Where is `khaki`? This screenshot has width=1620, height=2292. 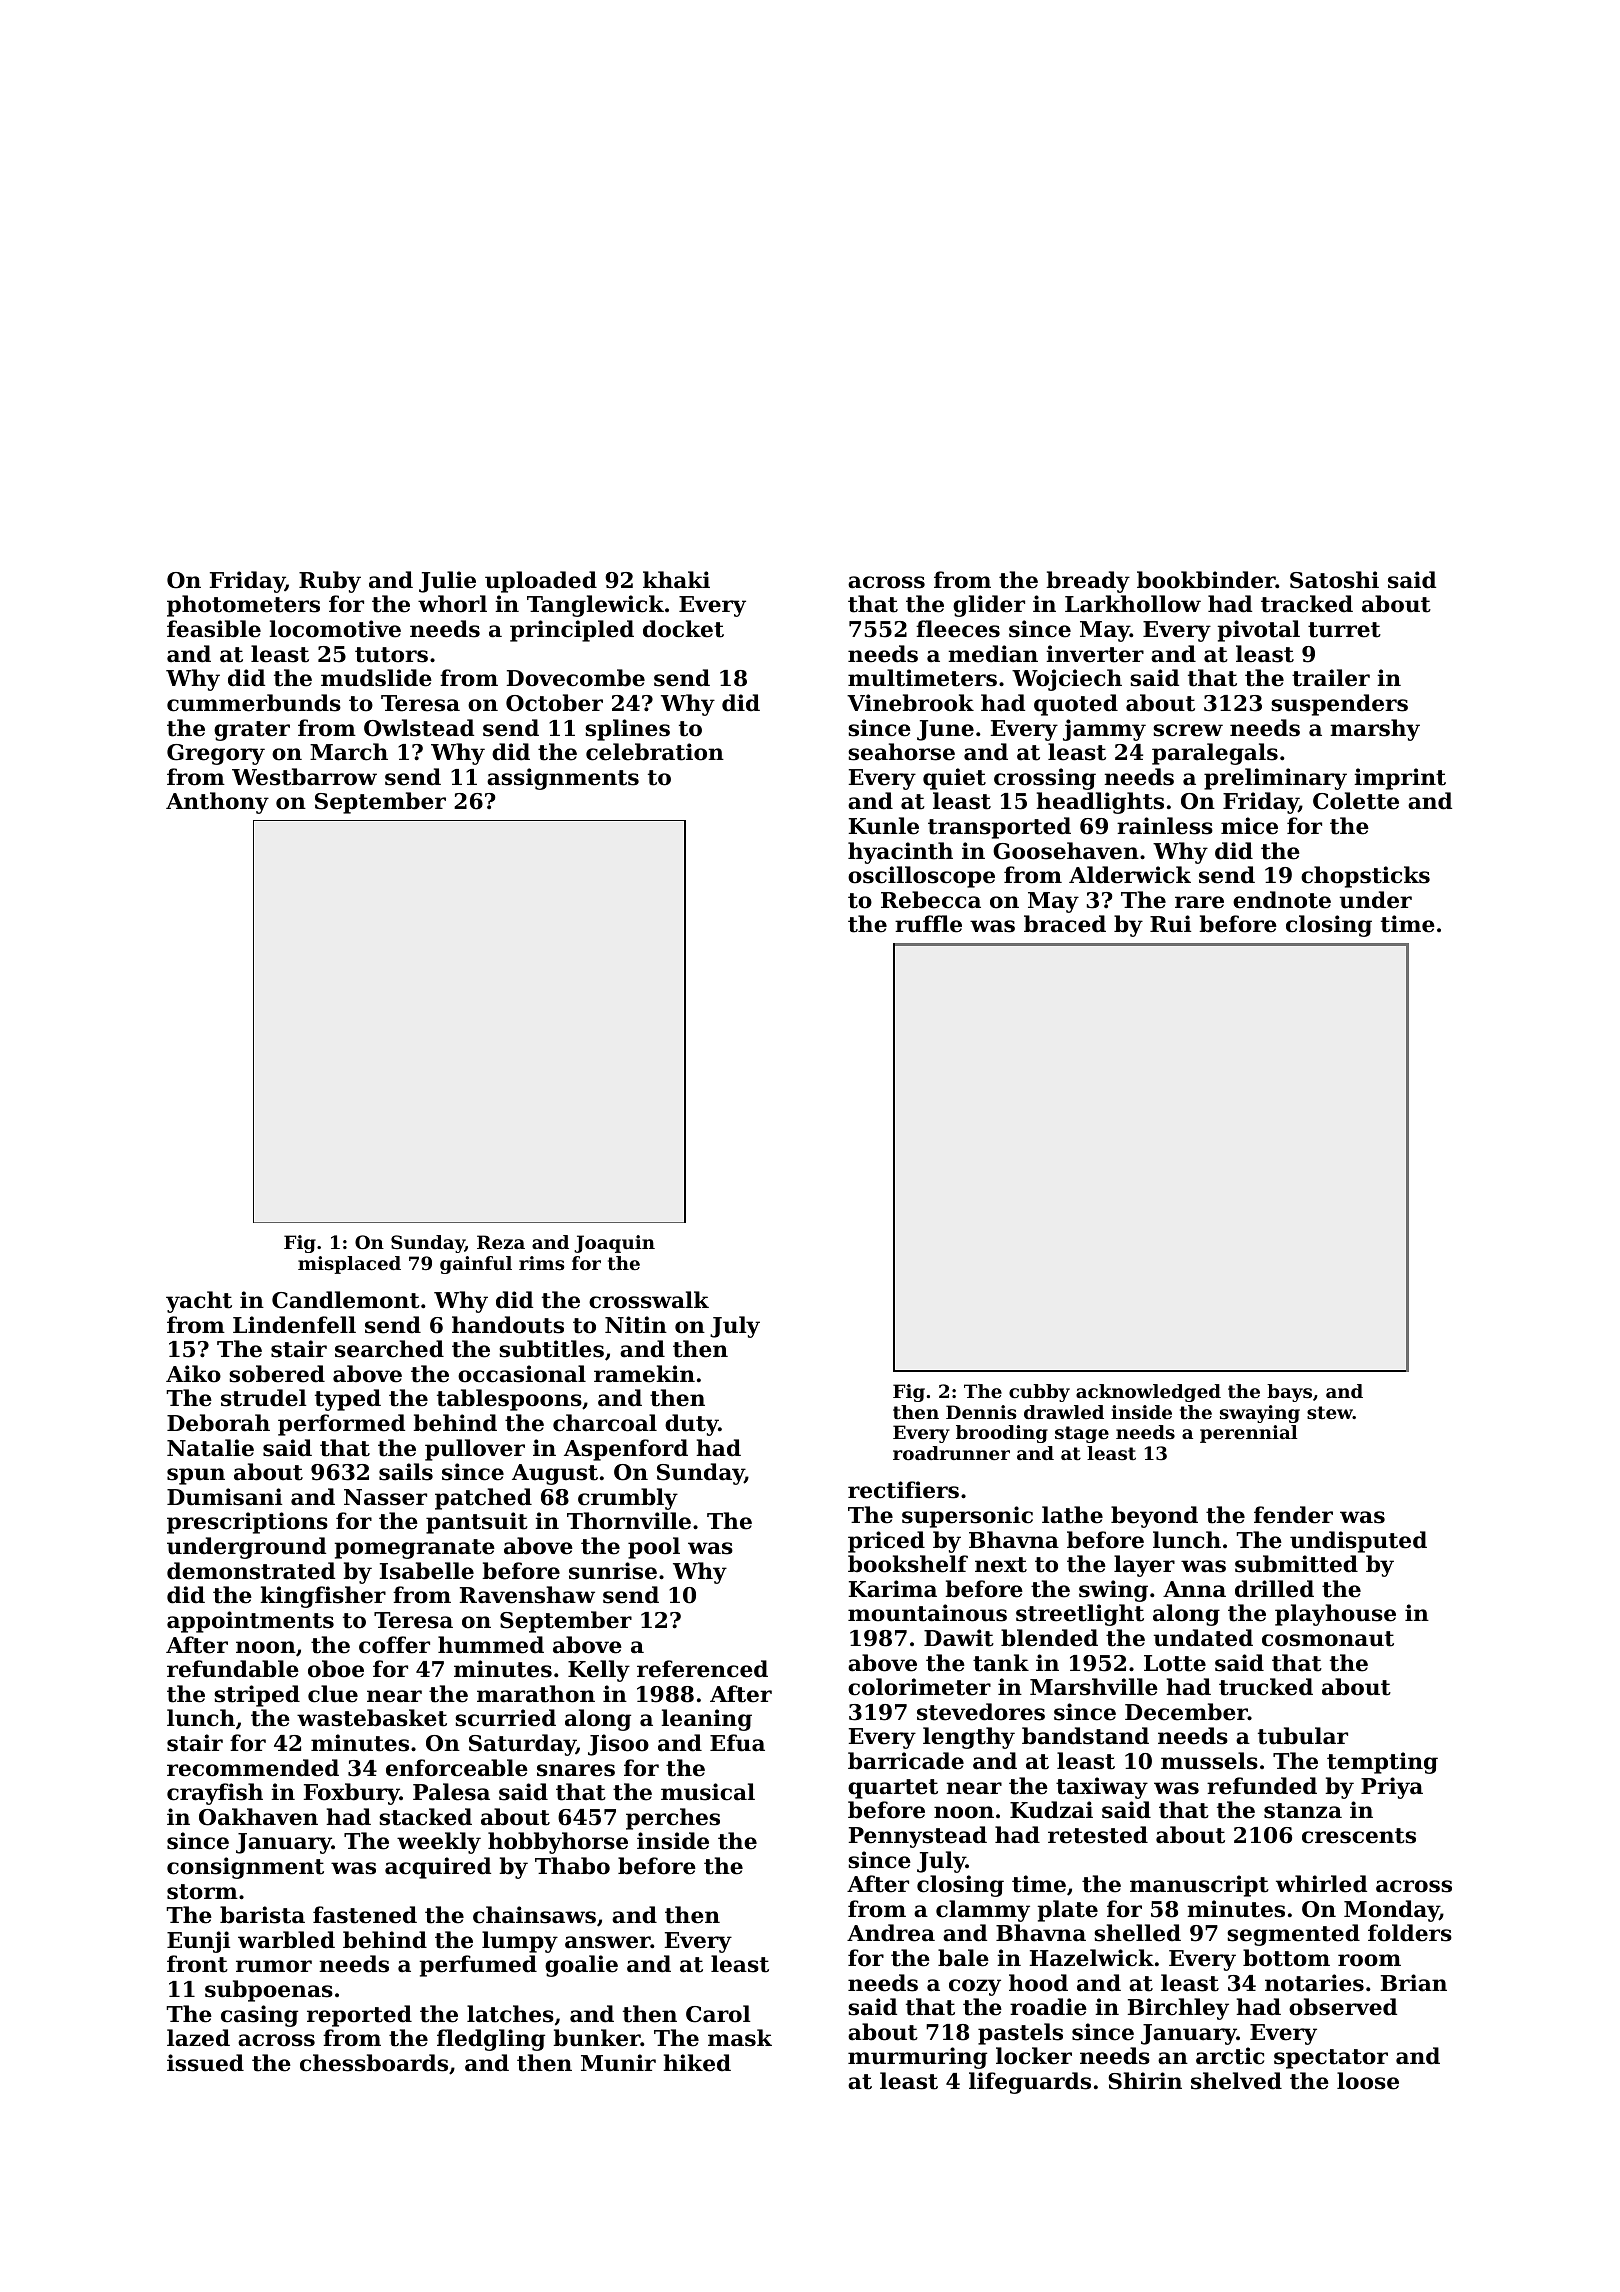
khaki is located at coordinates (676, 580).
